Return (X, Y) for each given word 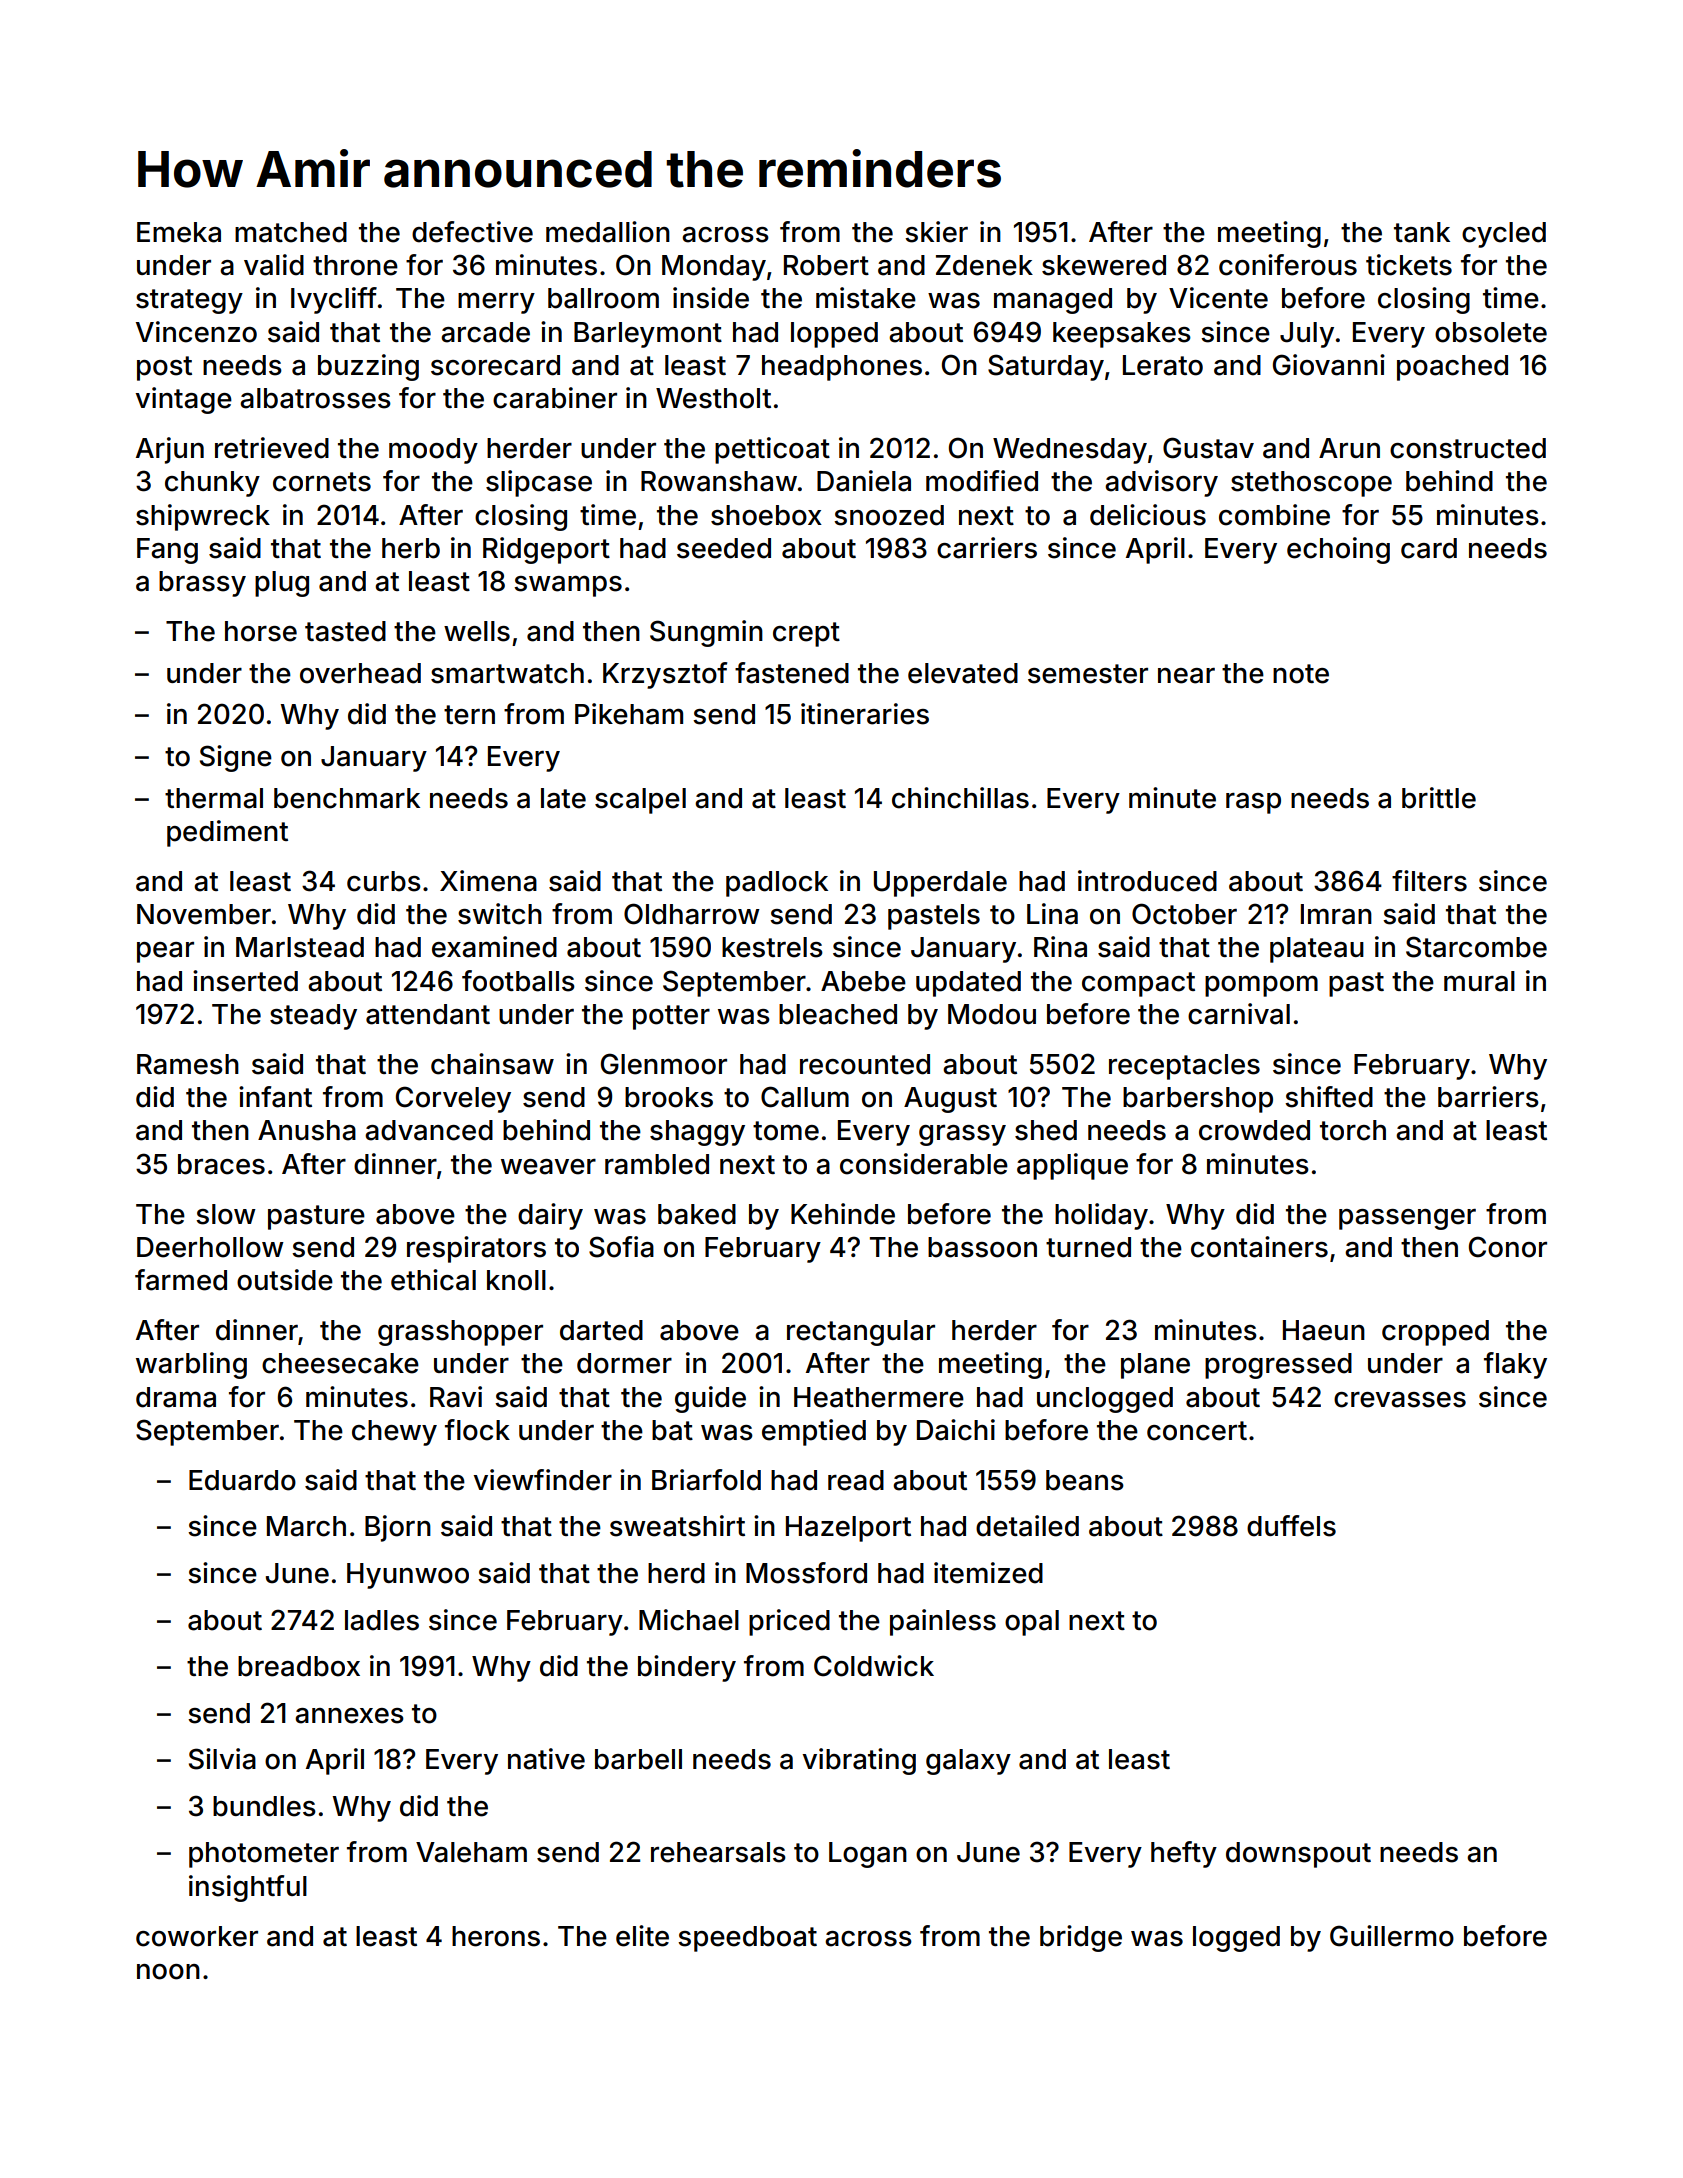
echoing (1338, 550)
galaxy (968, 1762)
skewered (1104, 265)
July (1307, 335)
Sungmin (706, 633)
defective (472, 232)
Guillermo (1392, 1936)
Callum (805, 1097)
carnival (1239, 1014)
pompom (1261, 986)
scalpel (640, 801)
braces (221, 1164)
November (204, 914)
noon (168, 1972)
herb (411, 548)
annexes (349, 1716)
